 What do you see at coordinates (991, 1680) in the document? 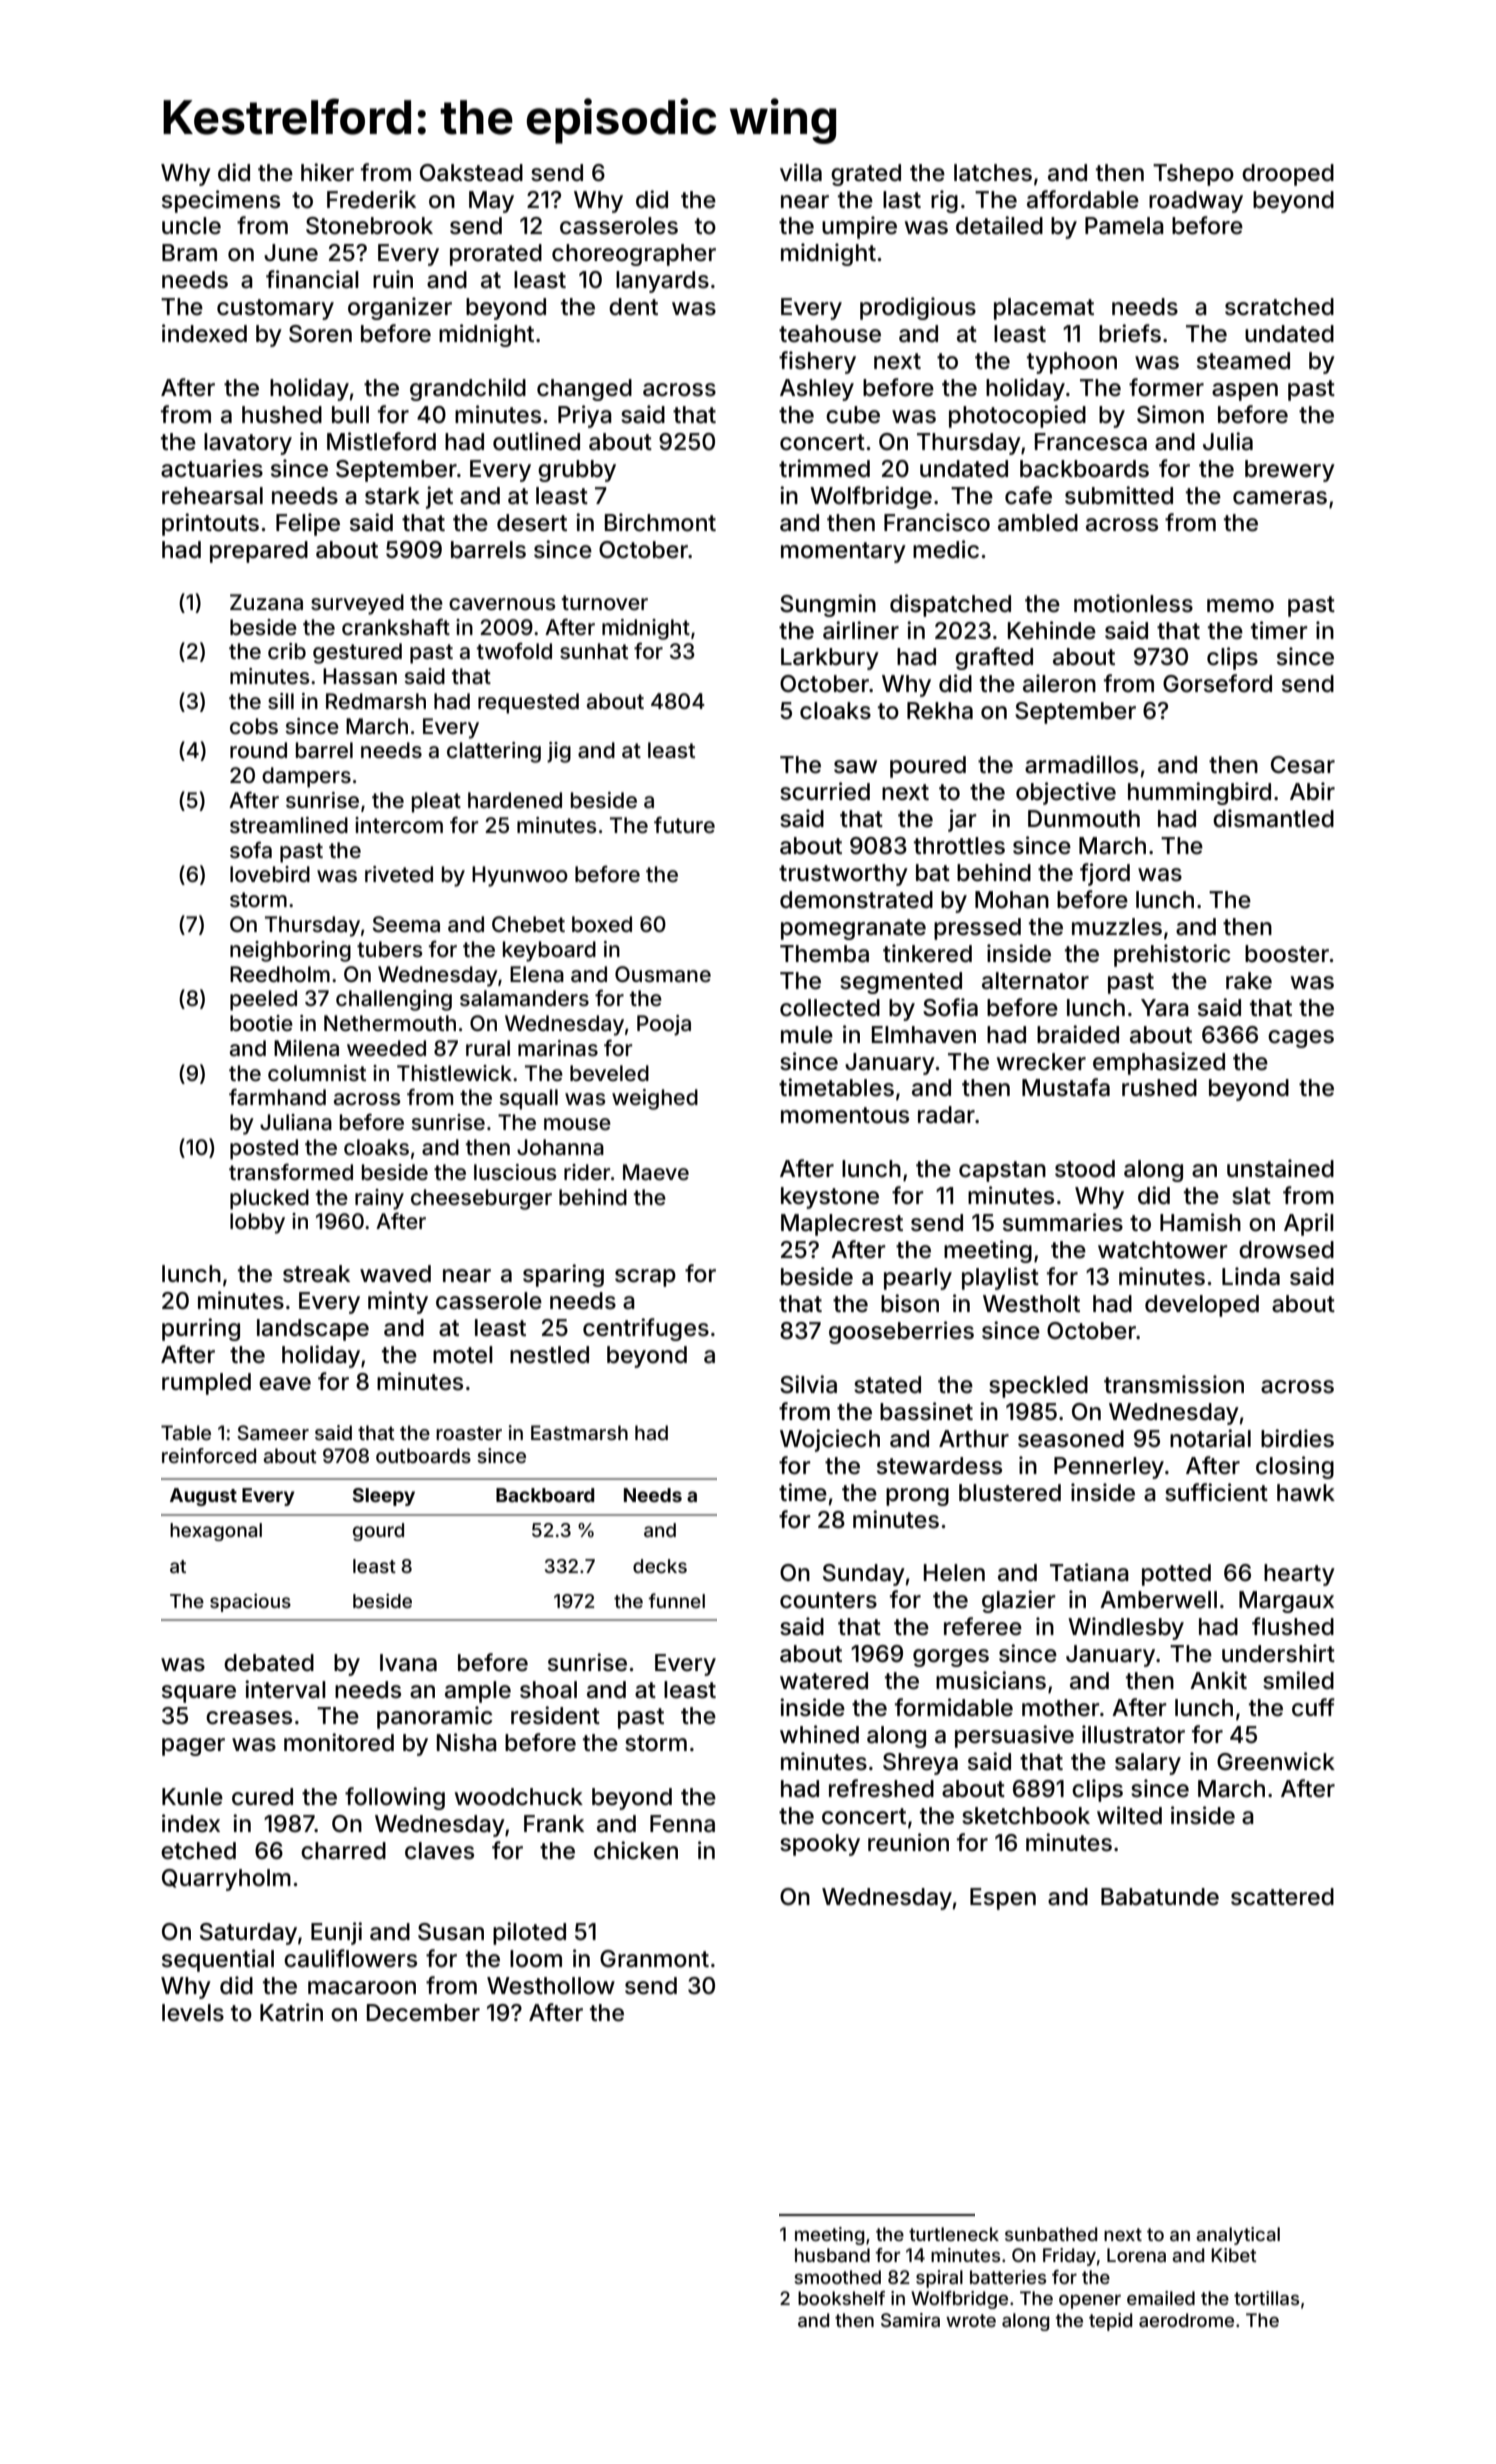
I see `musicians` at bounding box center [991, 1680].
